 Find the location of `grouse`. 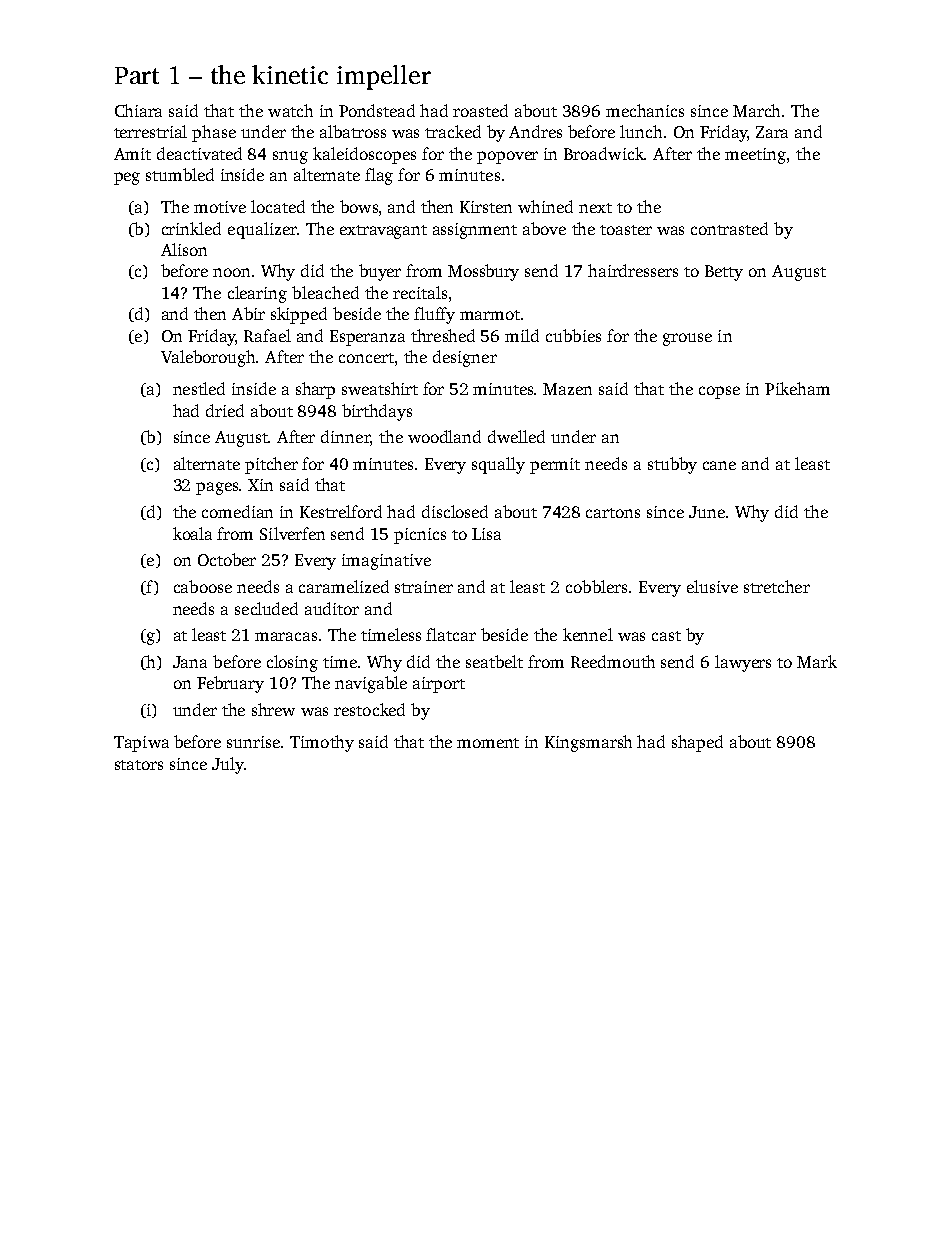

grouse is located at coordinates (687, 339).
